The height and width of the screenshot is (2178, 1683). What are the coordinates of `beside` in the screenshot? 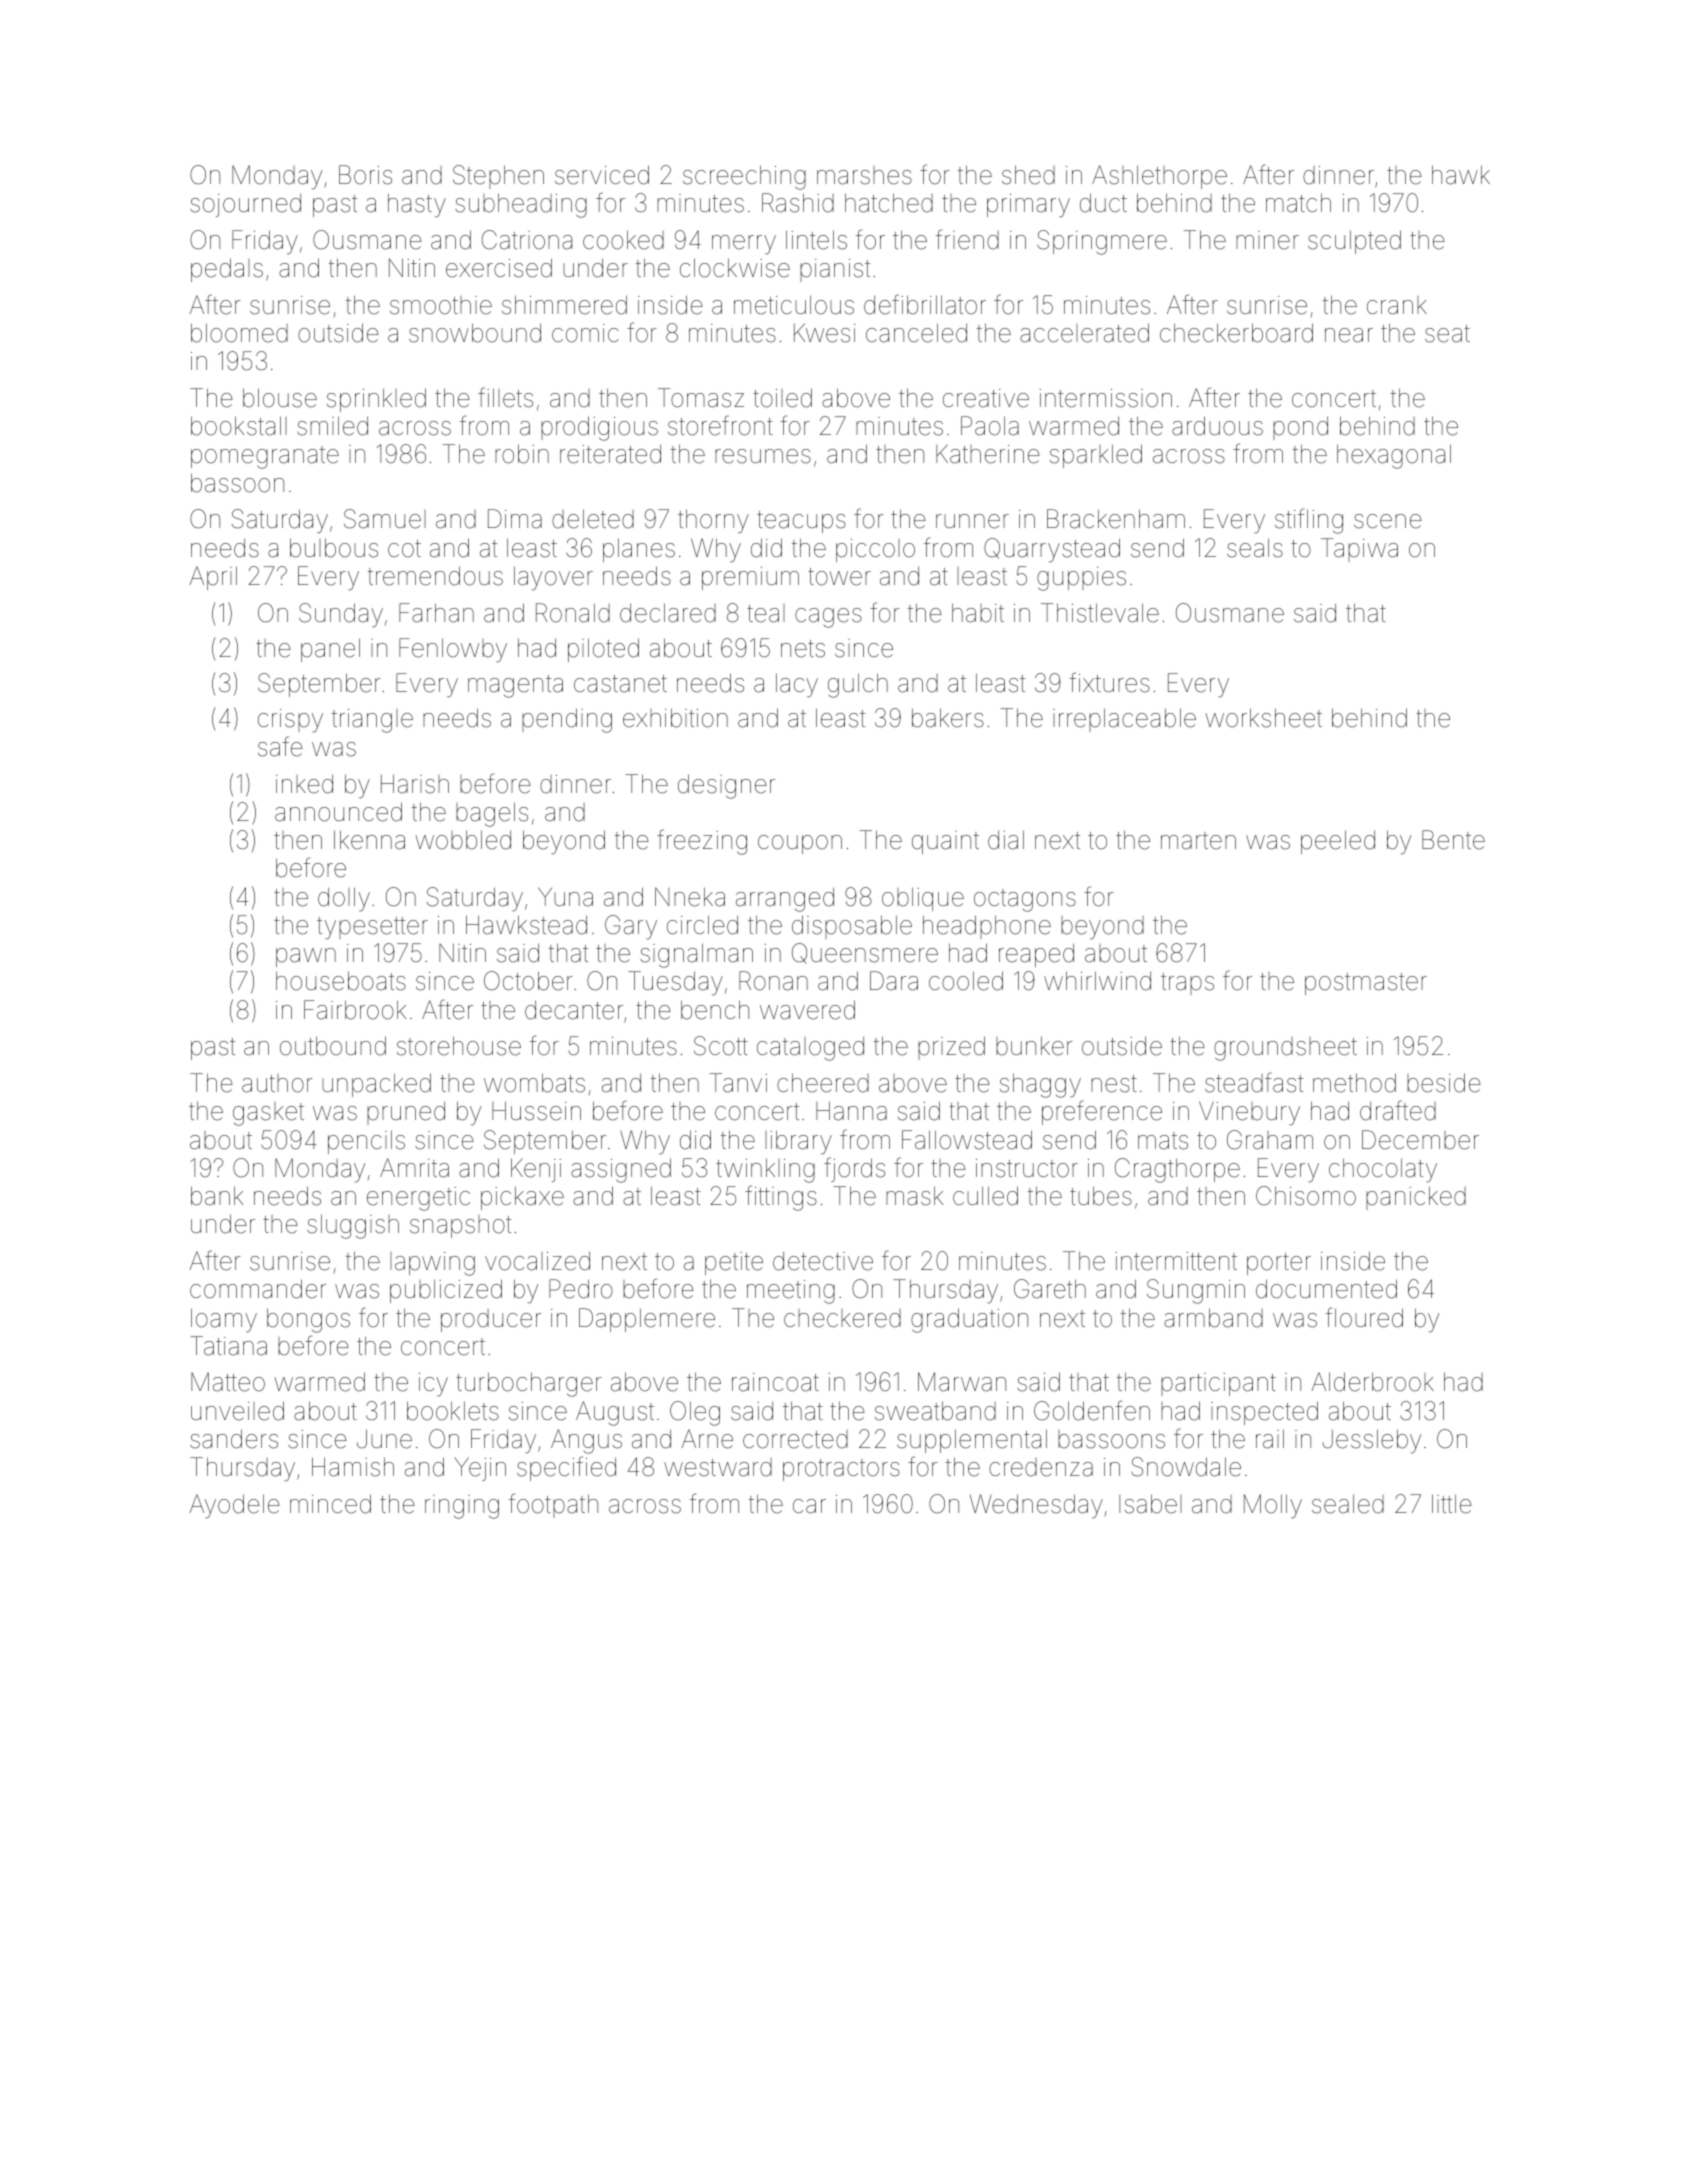 It's located at (1444, 1083).
